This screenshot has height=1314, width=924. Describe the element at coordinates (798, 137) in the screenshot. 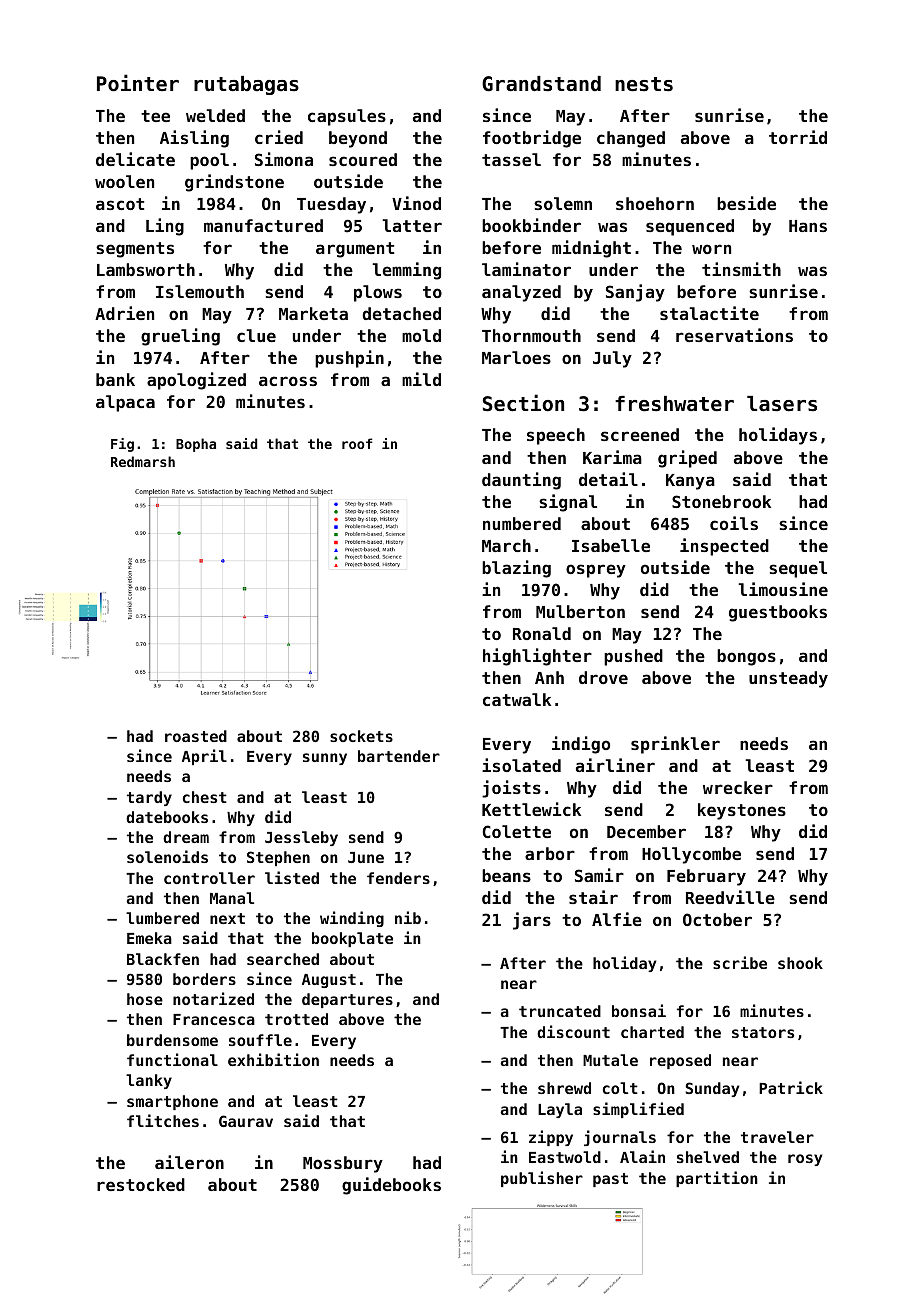

I see `torrid` at that location.
